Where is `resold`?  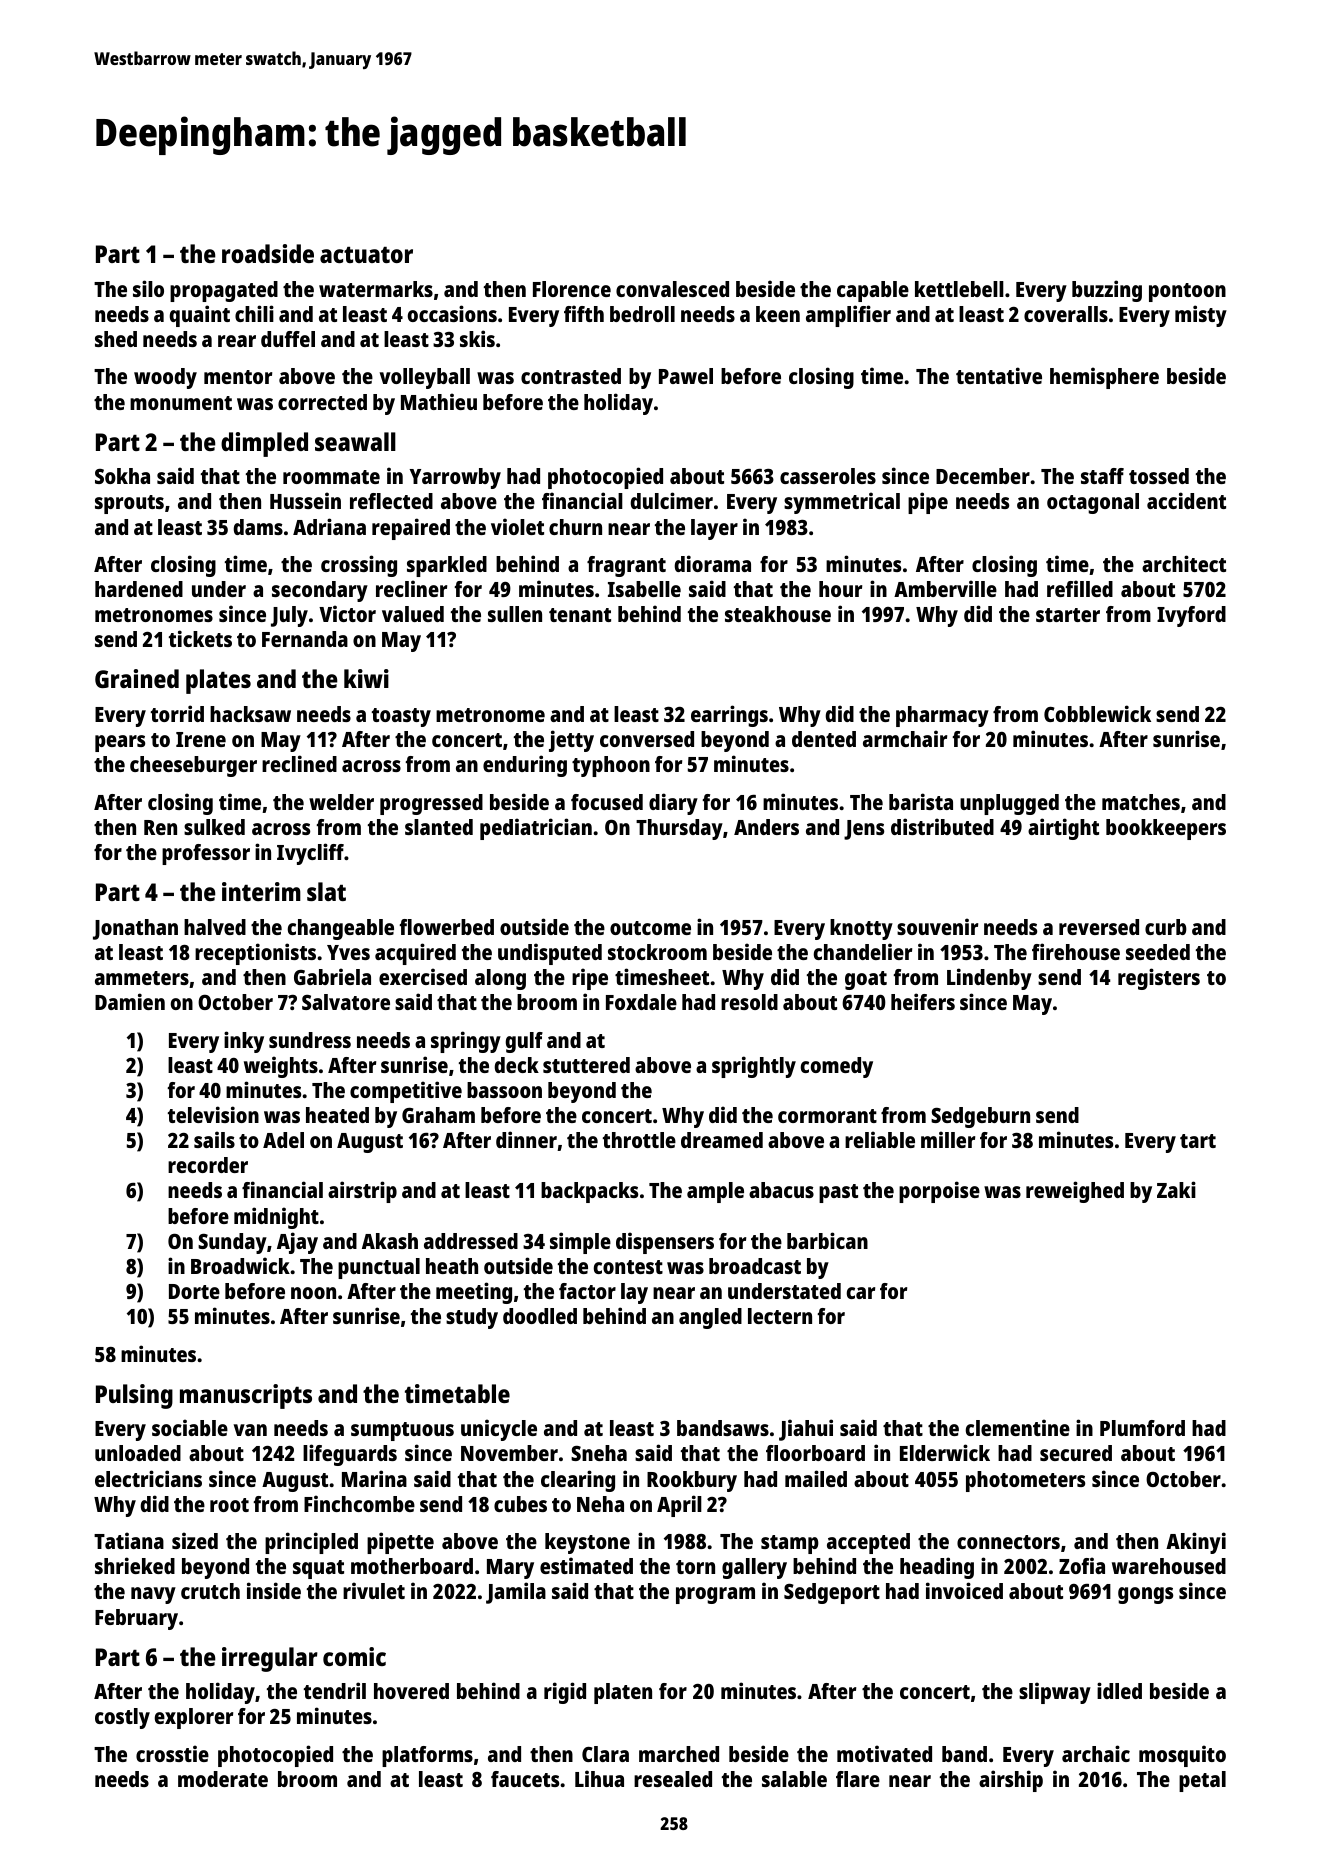
resold is located at coordinates (749, 1002).
